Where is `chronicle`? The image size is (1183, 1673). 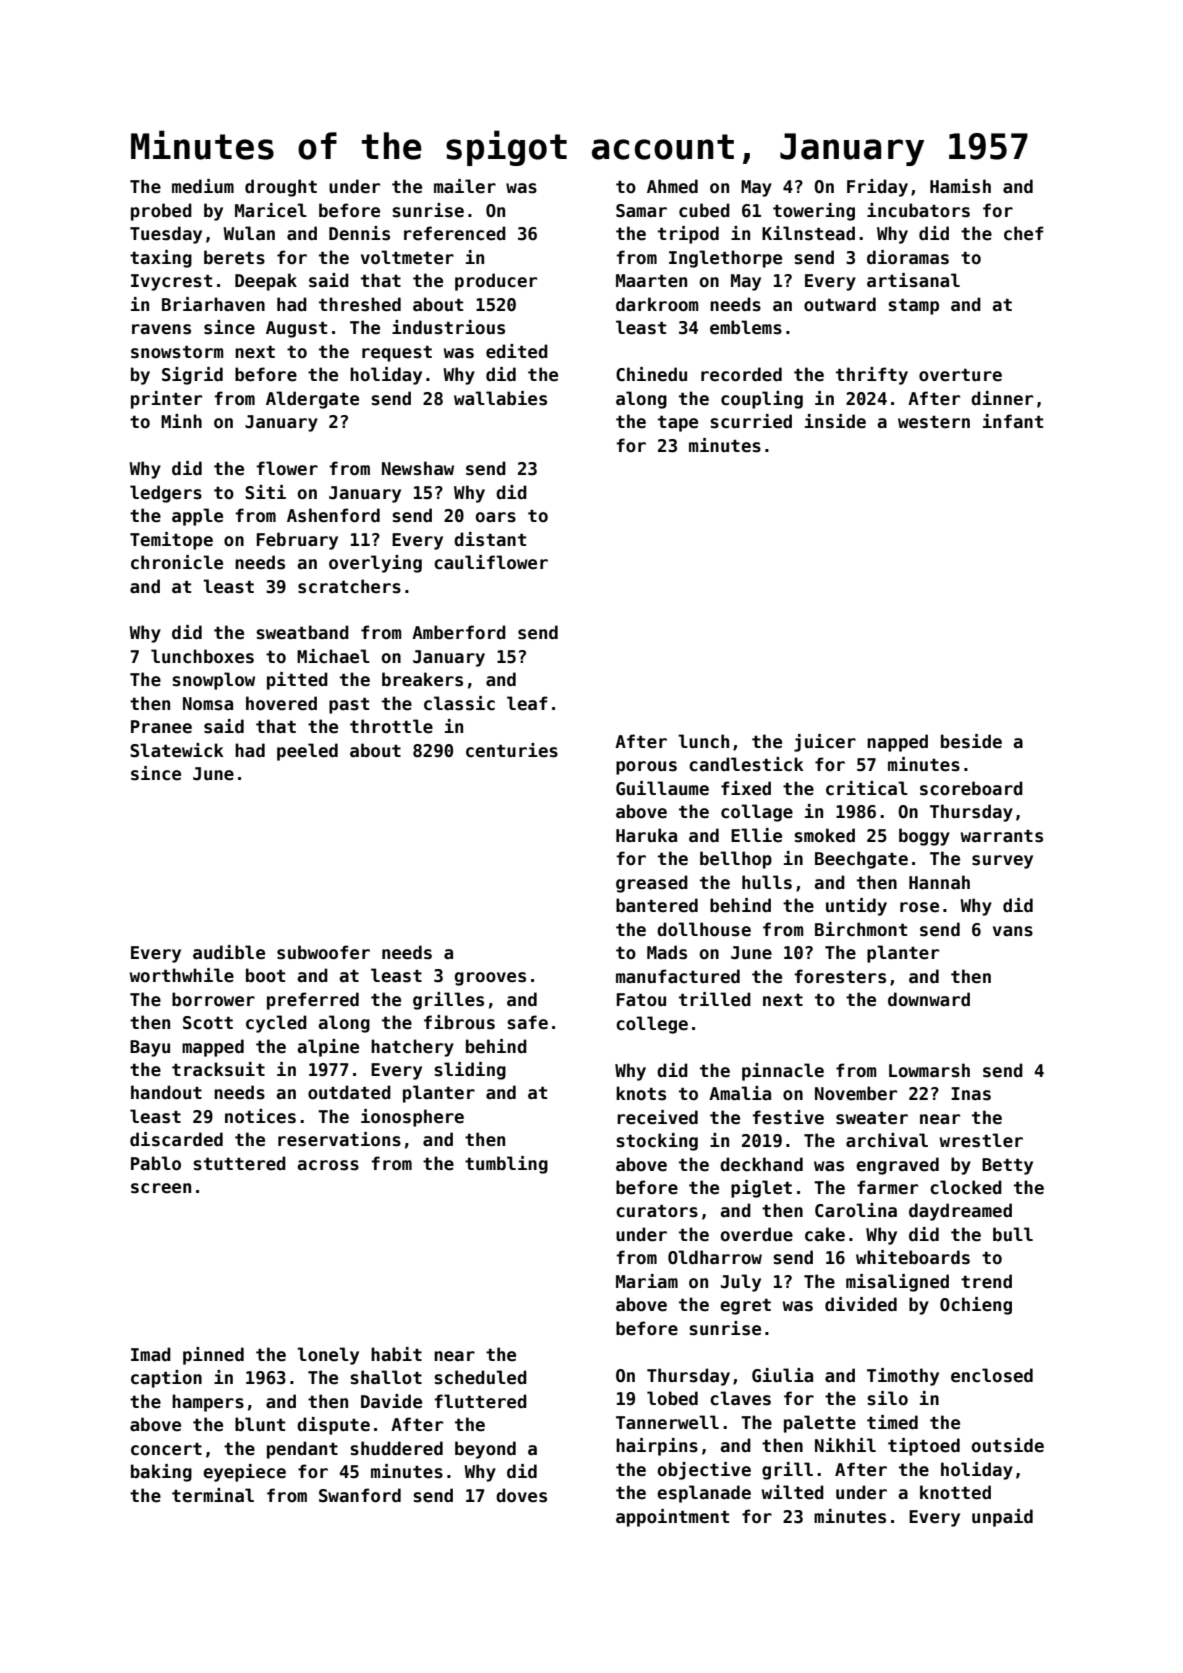
chronicle is located at coordinates (177, 562).
